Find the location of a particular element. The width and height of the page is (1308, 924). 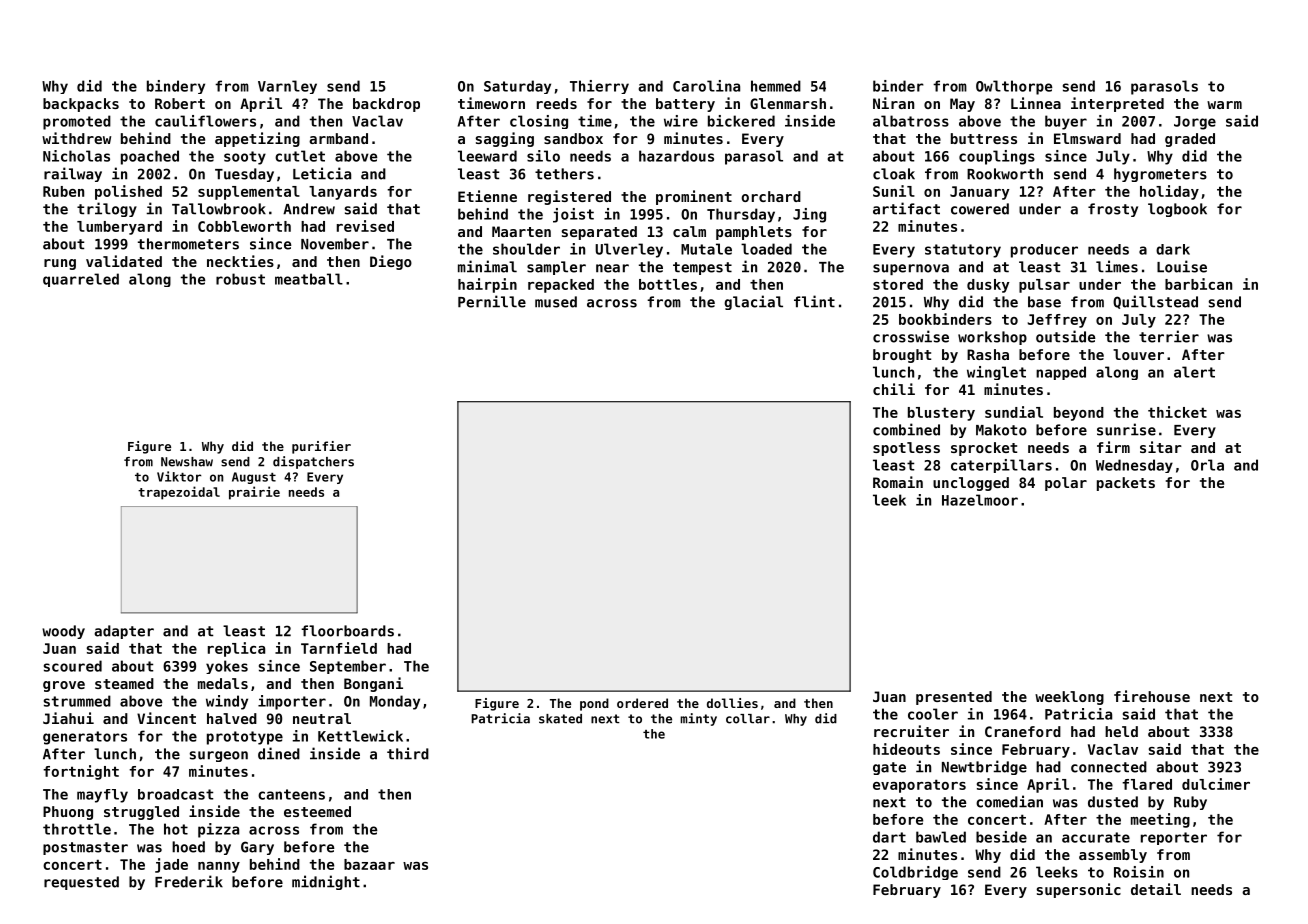

warm is located at coordinates (1224, 105).
